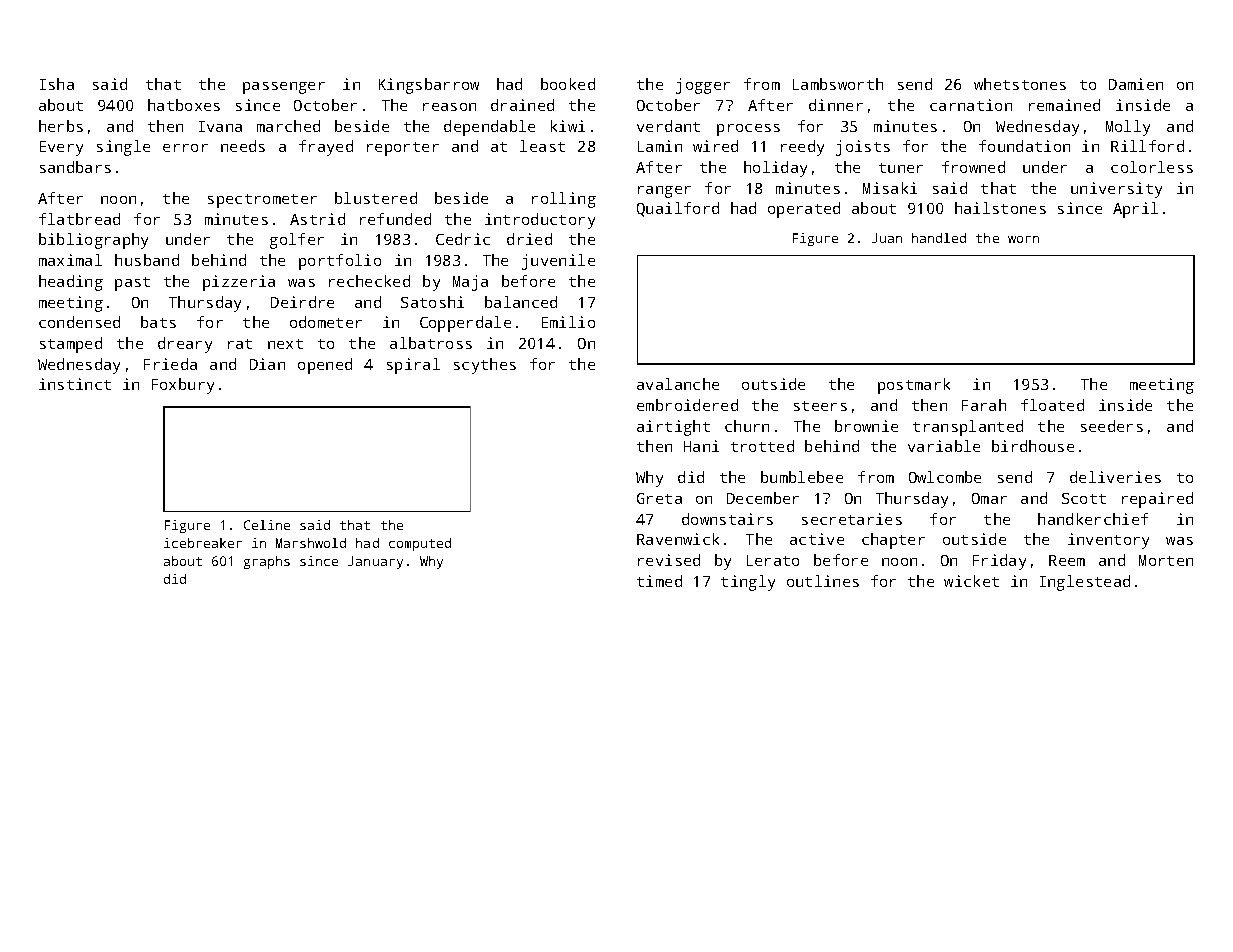  I want to click on process, so click(748, 130).
